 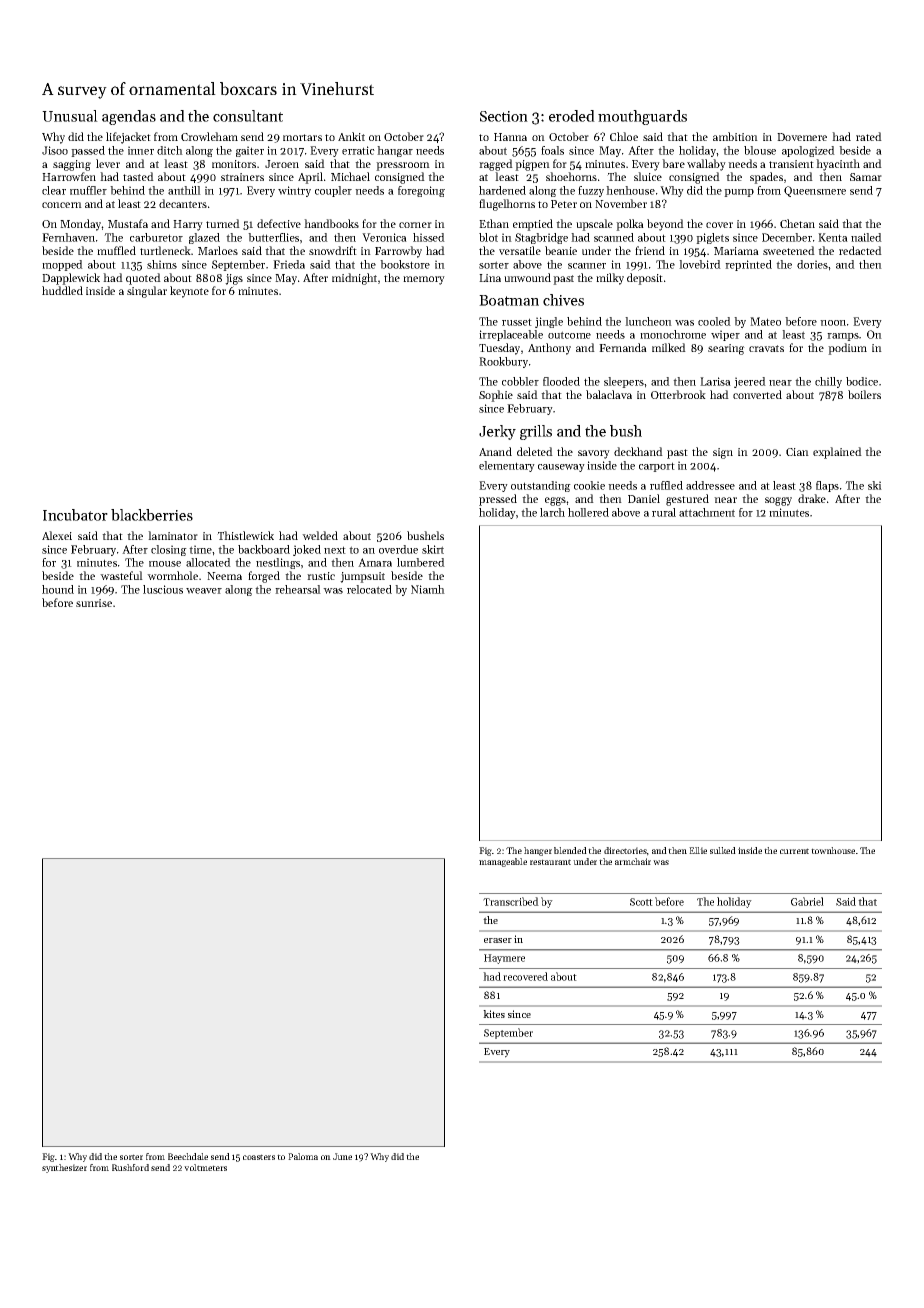 What do you see at coordinates (245, 535) in the image?
I see `Thistlewick` at bounding box center [245, 535].
